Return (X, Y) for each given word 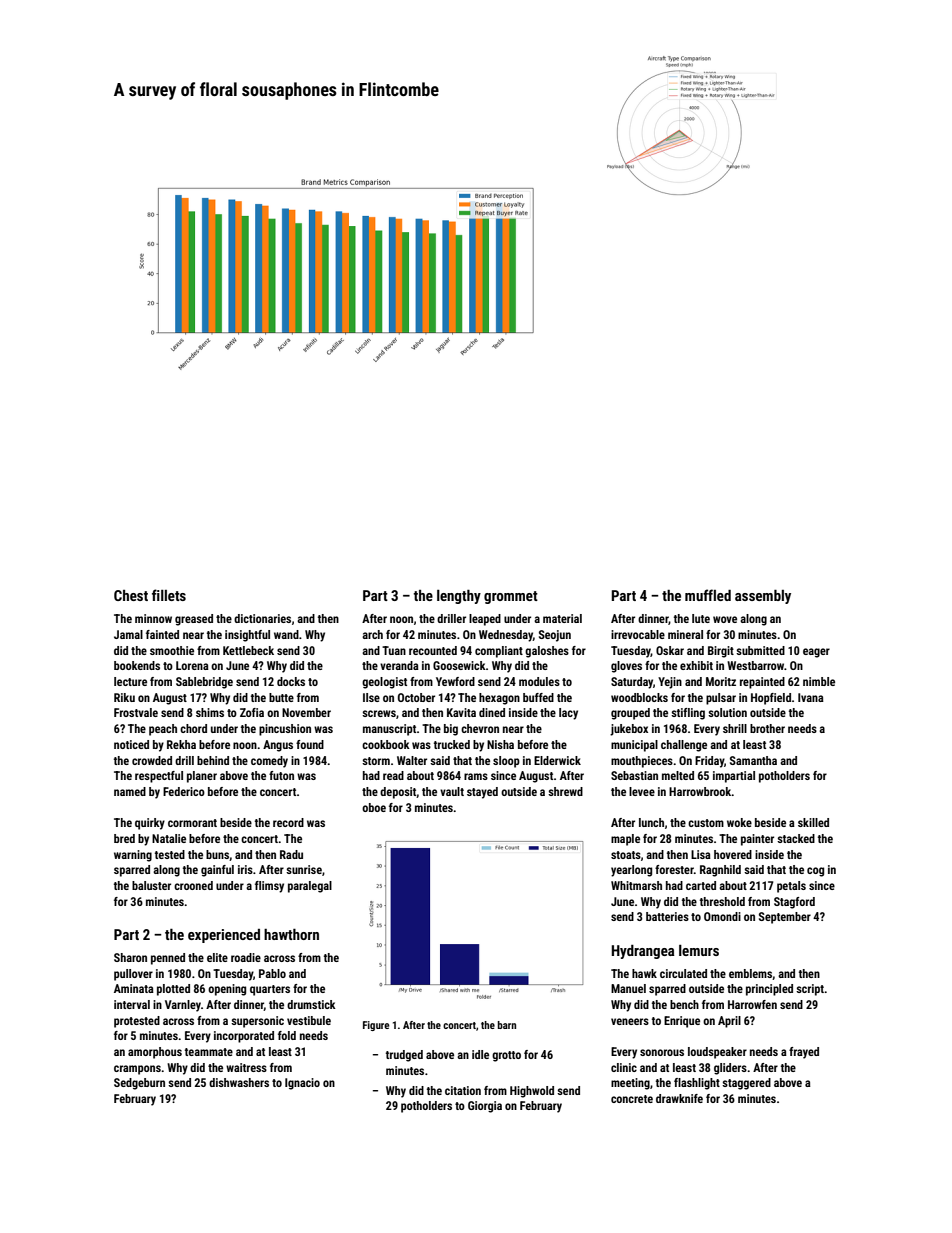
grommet (511, 597)
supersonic (257, 1022)
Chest (131, 595)
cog (815, 872)
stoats (626, 855)
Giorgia (485, 1107)
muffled (708, 595)
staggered (746, 1084)
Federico (184, 791)
